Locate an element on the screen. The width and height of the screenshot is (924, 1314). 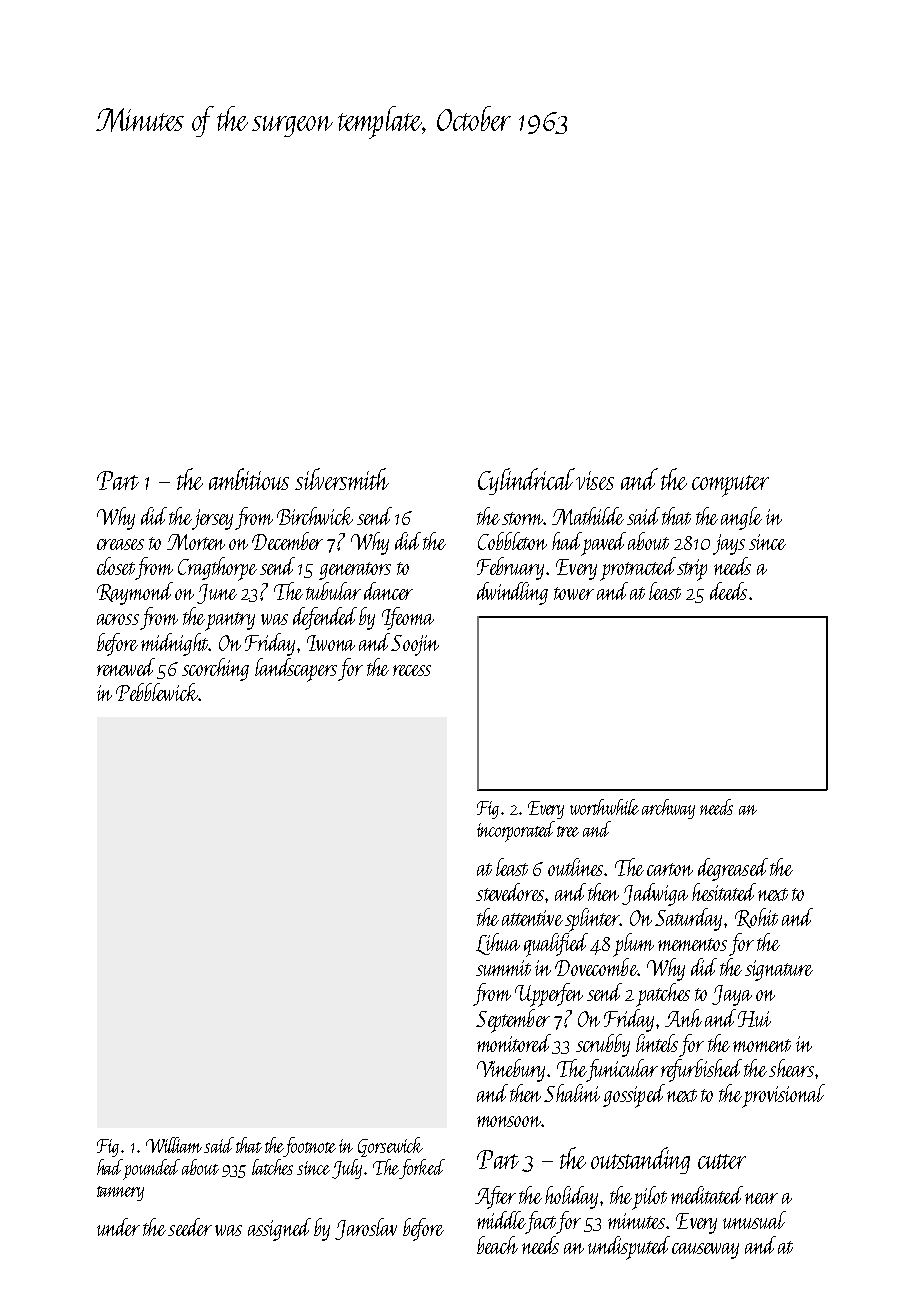
incorporated is located at coordinates (516, 831).
